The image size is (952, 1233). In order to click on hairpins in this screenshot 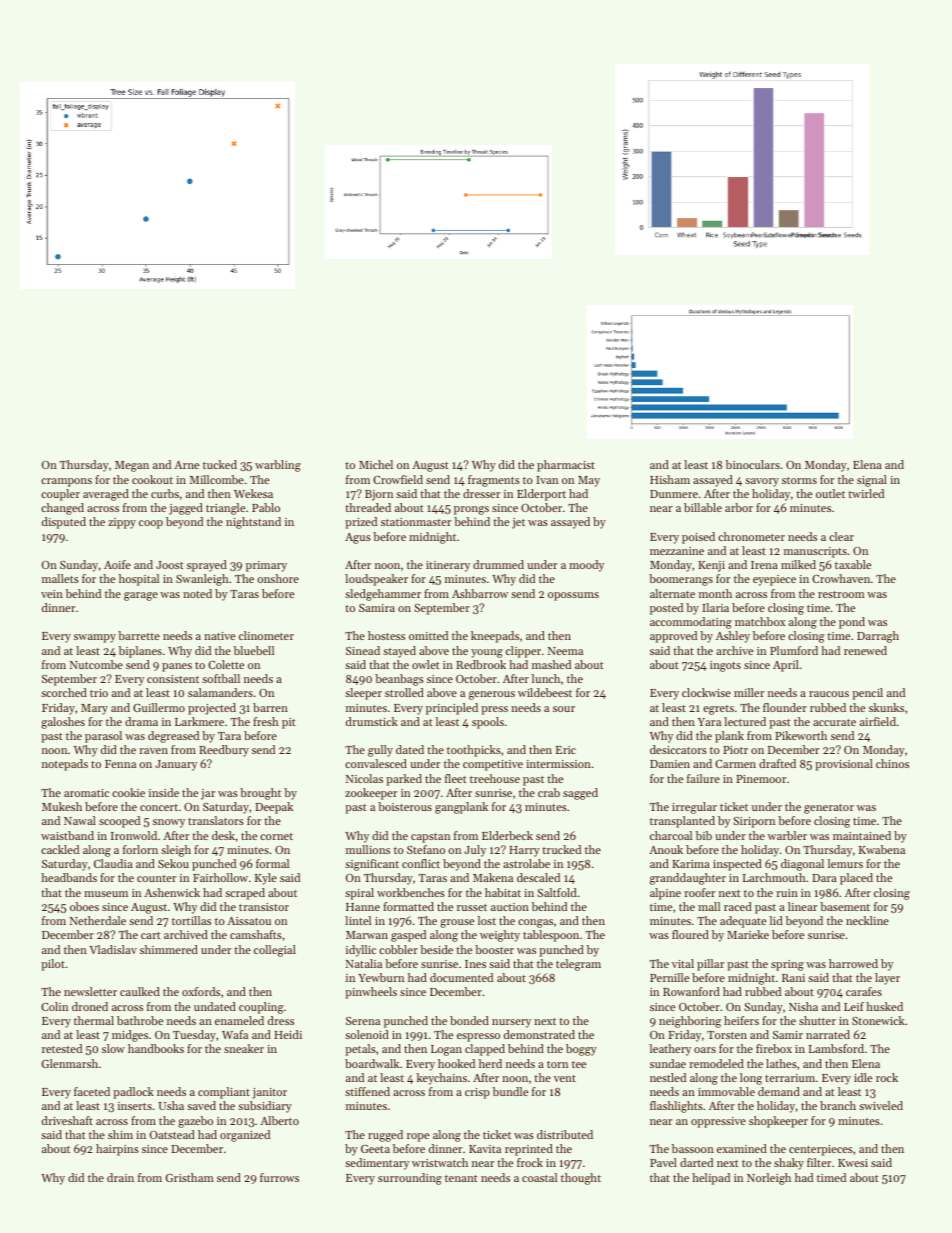, I will do `click(117, 1150)`.
